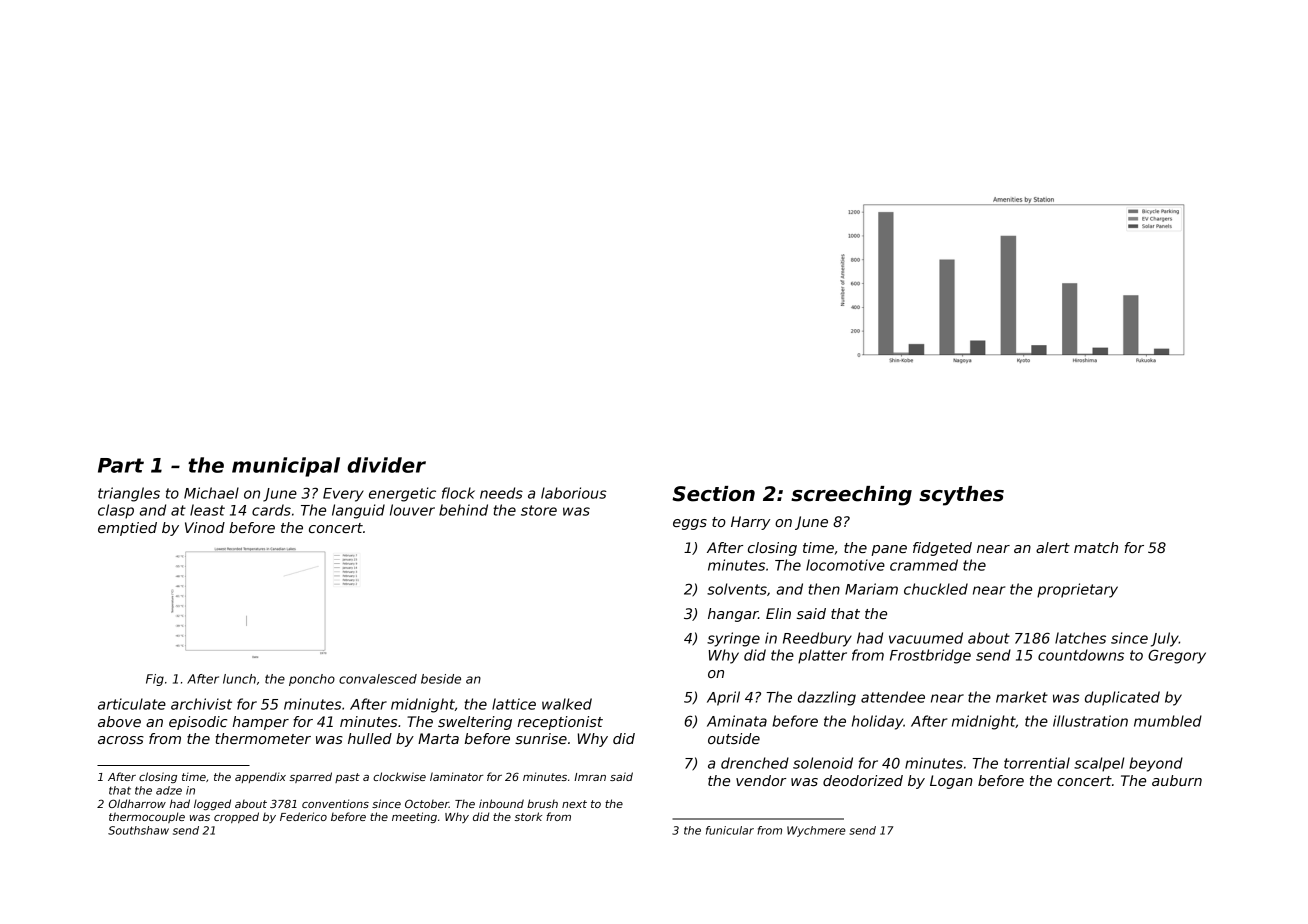 The image size is (1308, 924). I want to click on screeching, so click(851, 496).
